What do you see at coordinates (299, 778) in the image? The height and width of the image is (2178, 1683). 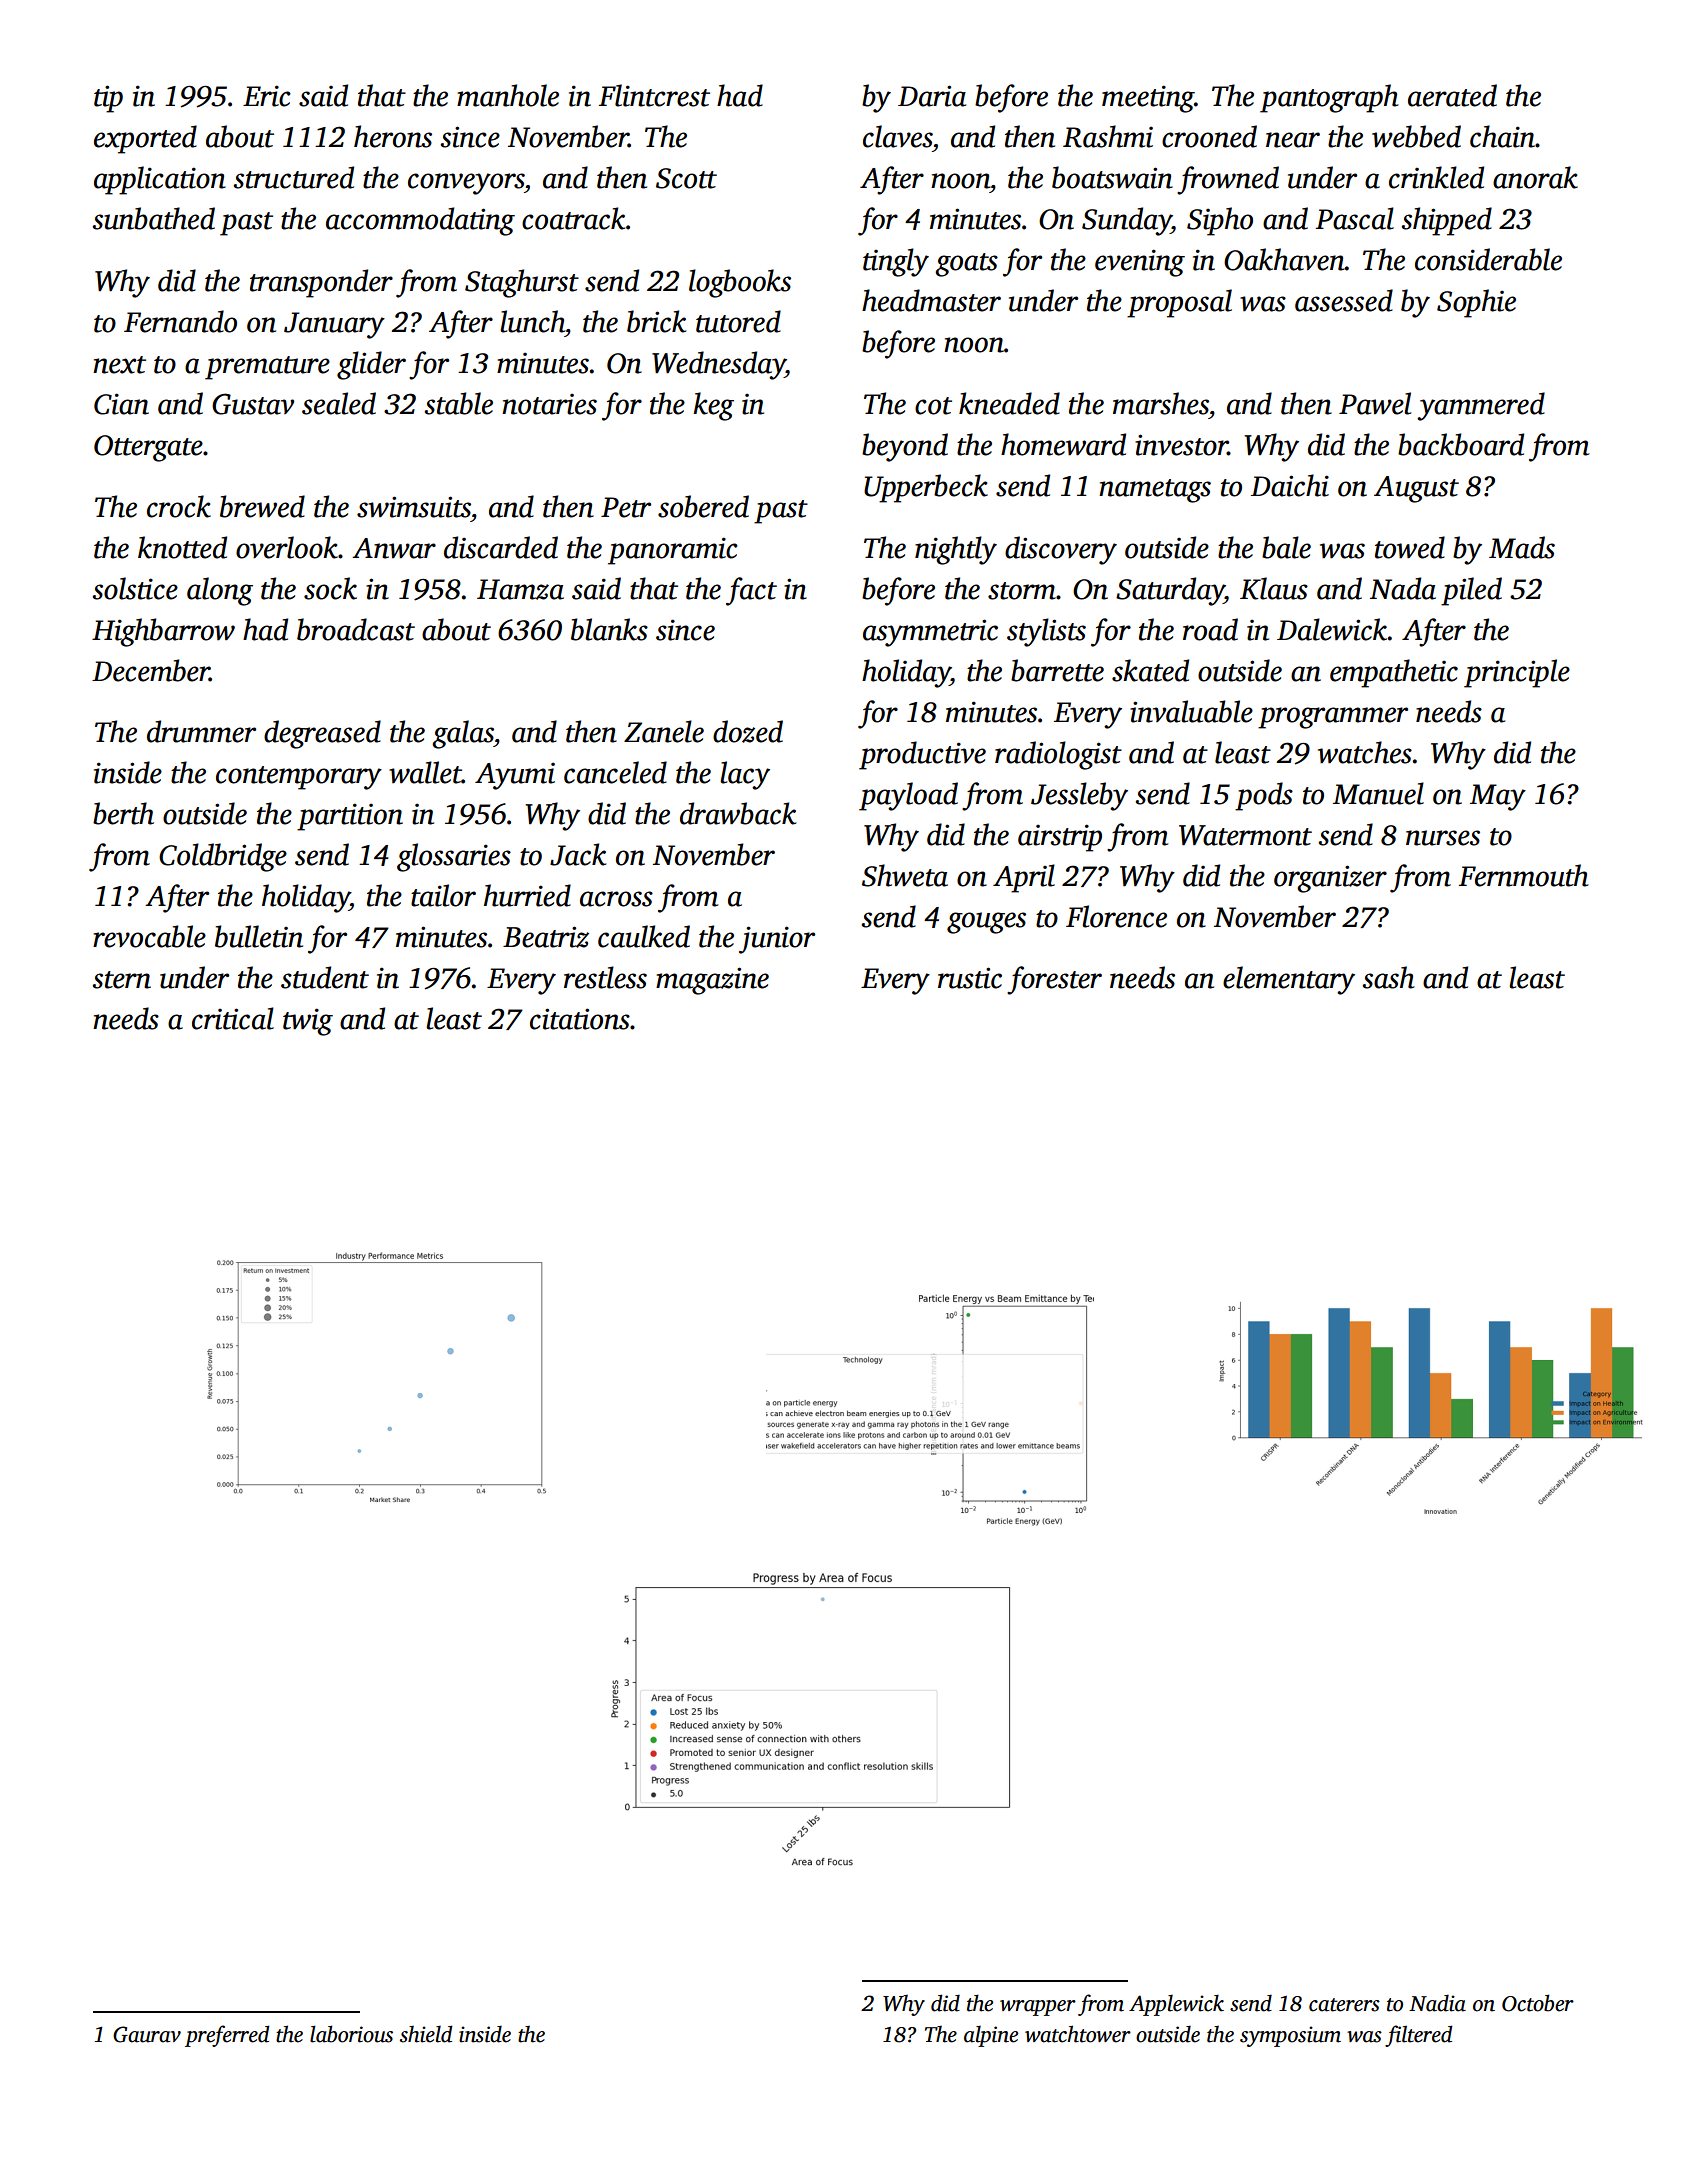 I see `contemporary` at bounding box center [299, 778].
